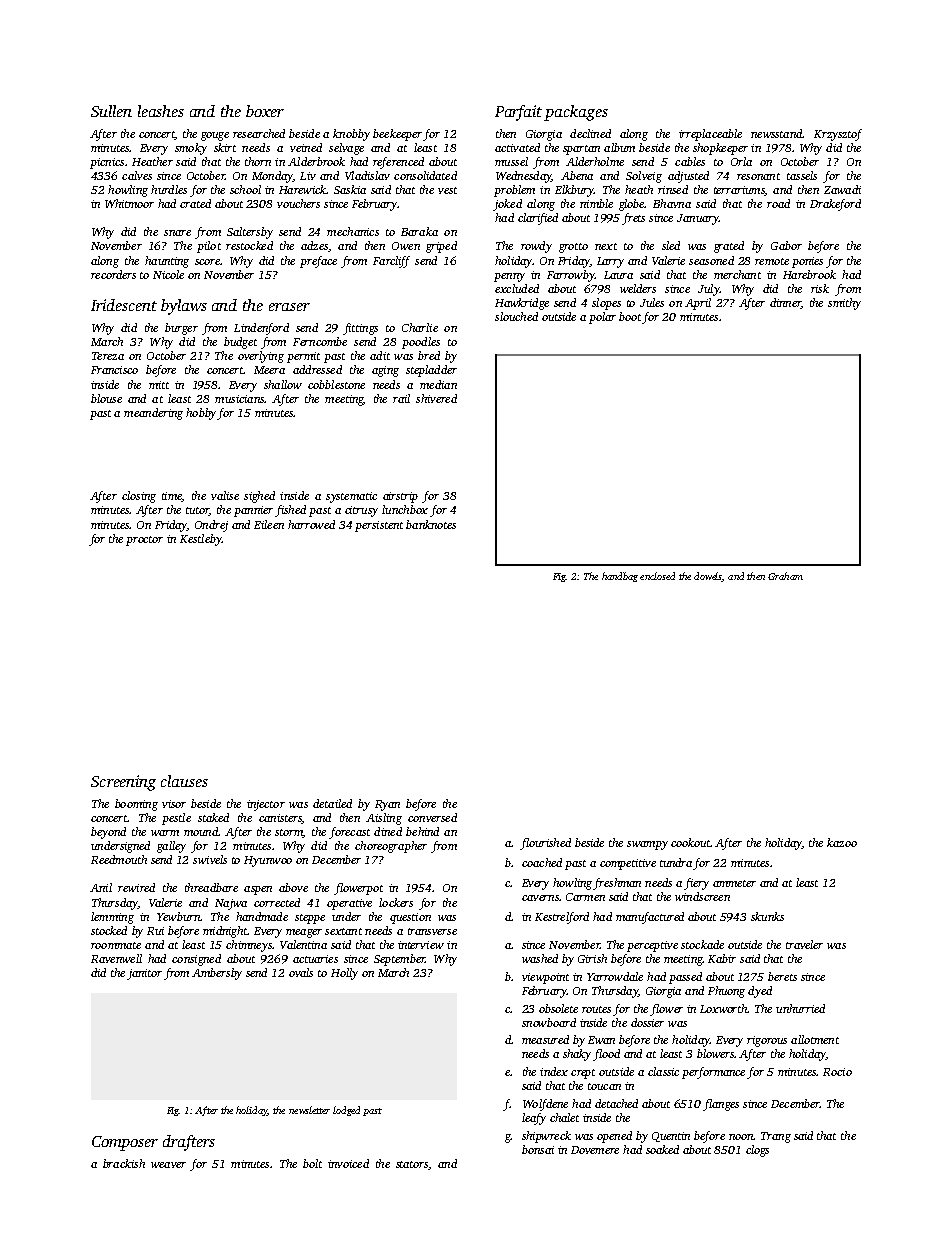  What do you see at coordinates (511, 161) in the screenshot?
I see `mussel` at bounding box center [511, 161].
